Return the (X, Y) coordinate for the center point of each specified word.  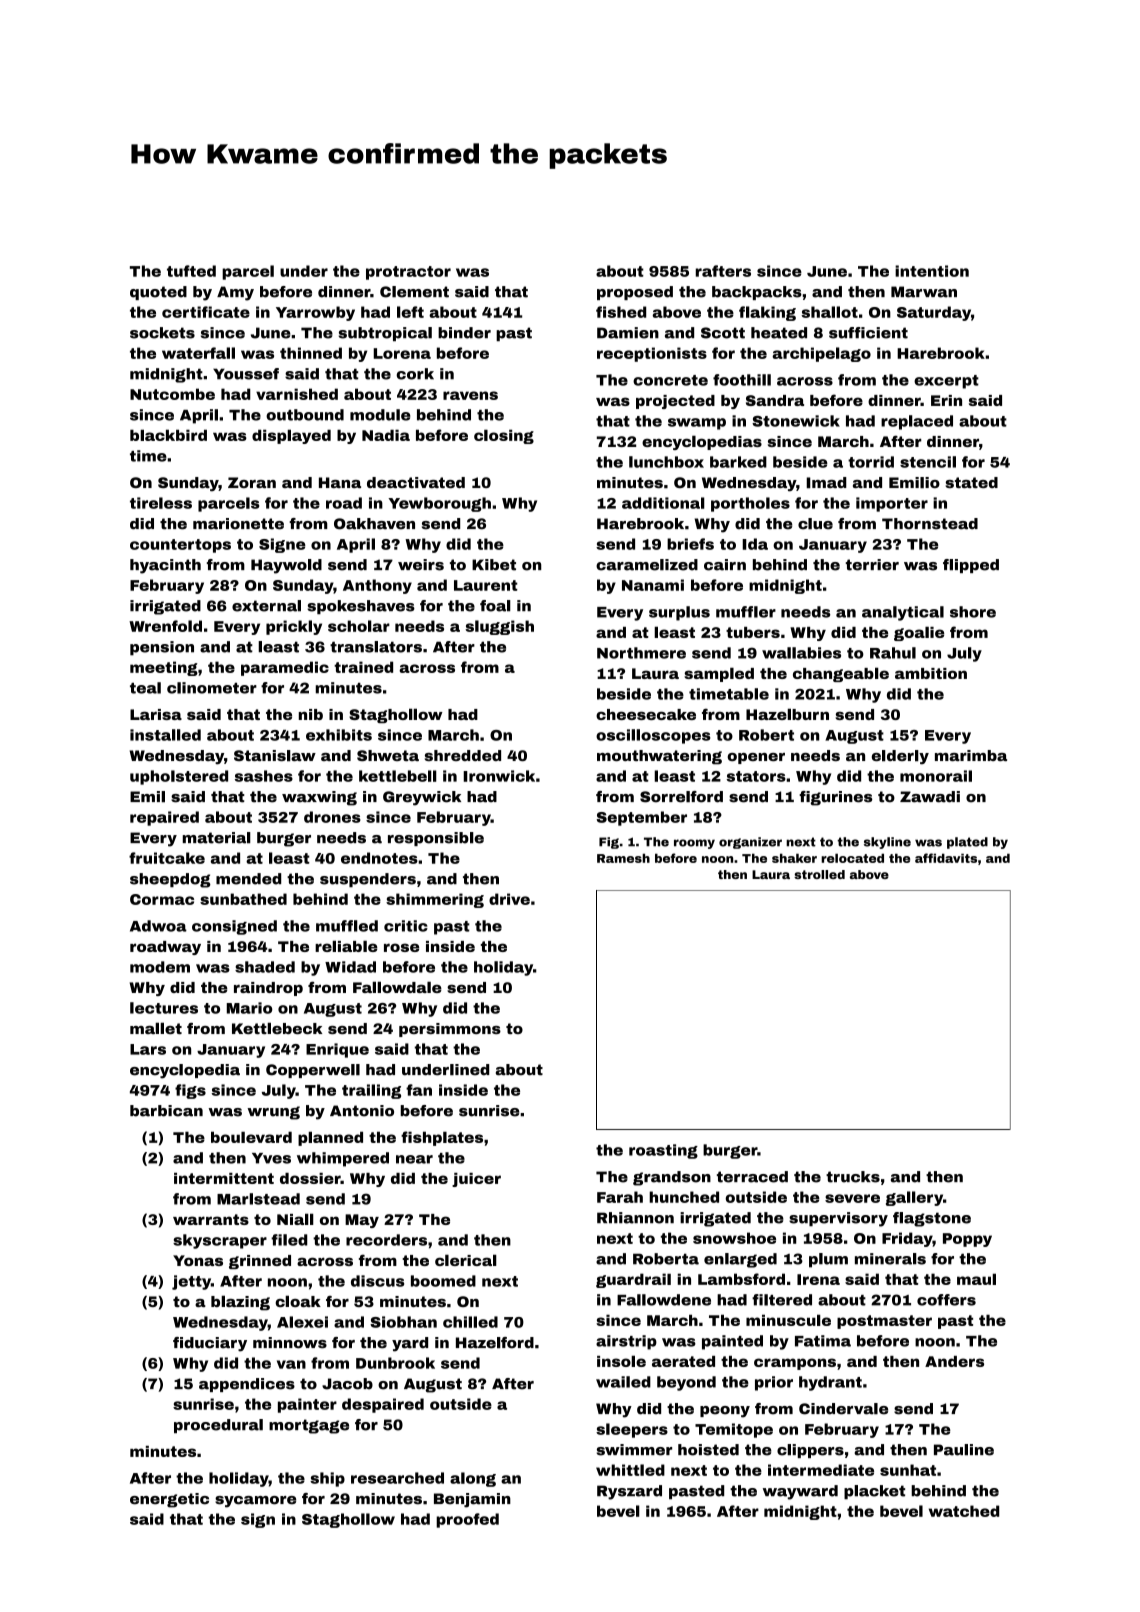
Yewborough (439, 504)
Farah (620, 1197)
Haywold (286, 566)
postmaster (884, 1322)
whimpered (343, 1159)
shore (973, 612)
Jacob (347, 1384)
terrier (872, 565)
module (380, 415)
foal (495, 606)
